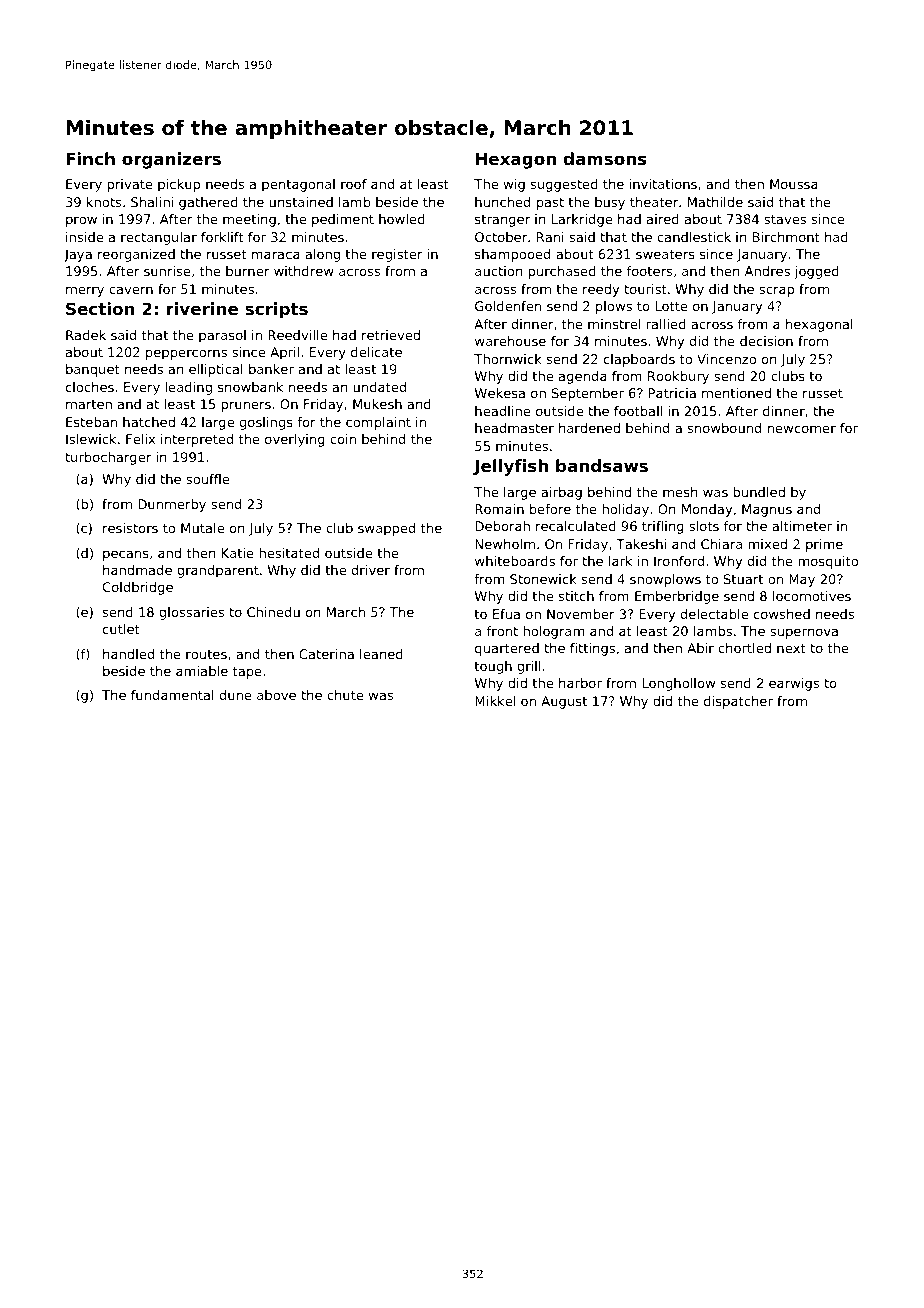 The height and width of the image is (1308, 924). I want to click on organizers, so click(171, 160).
